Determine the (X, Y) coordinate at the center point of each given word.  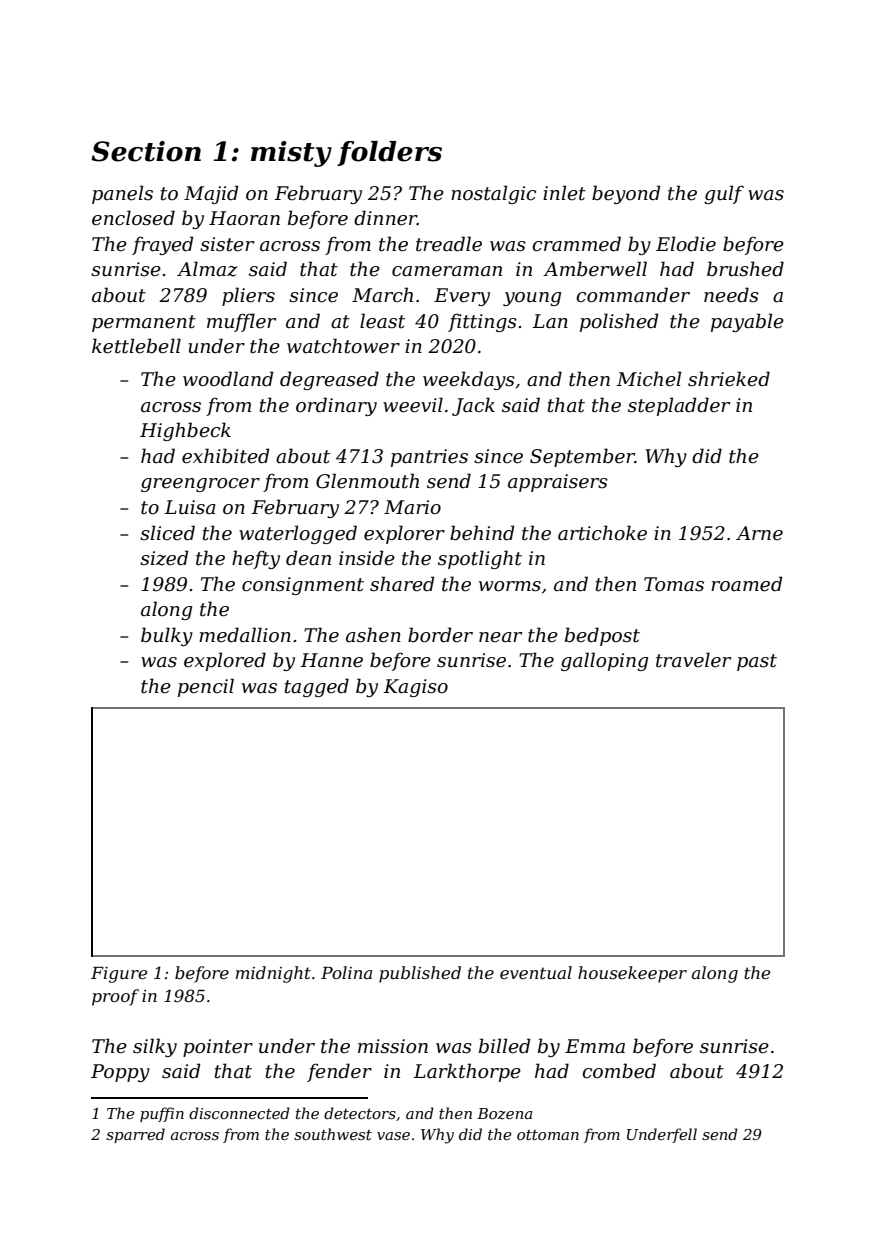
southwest (333, 1134)
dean (308, 558)
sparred (135, 1135)
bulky (167, 636)
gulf (724, 194)
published (420, 974)
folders (389, 153)
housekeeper (632, 974)
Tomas (674, 584)
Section (146, 151)
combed (619, 1071)
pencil (206, 687)
